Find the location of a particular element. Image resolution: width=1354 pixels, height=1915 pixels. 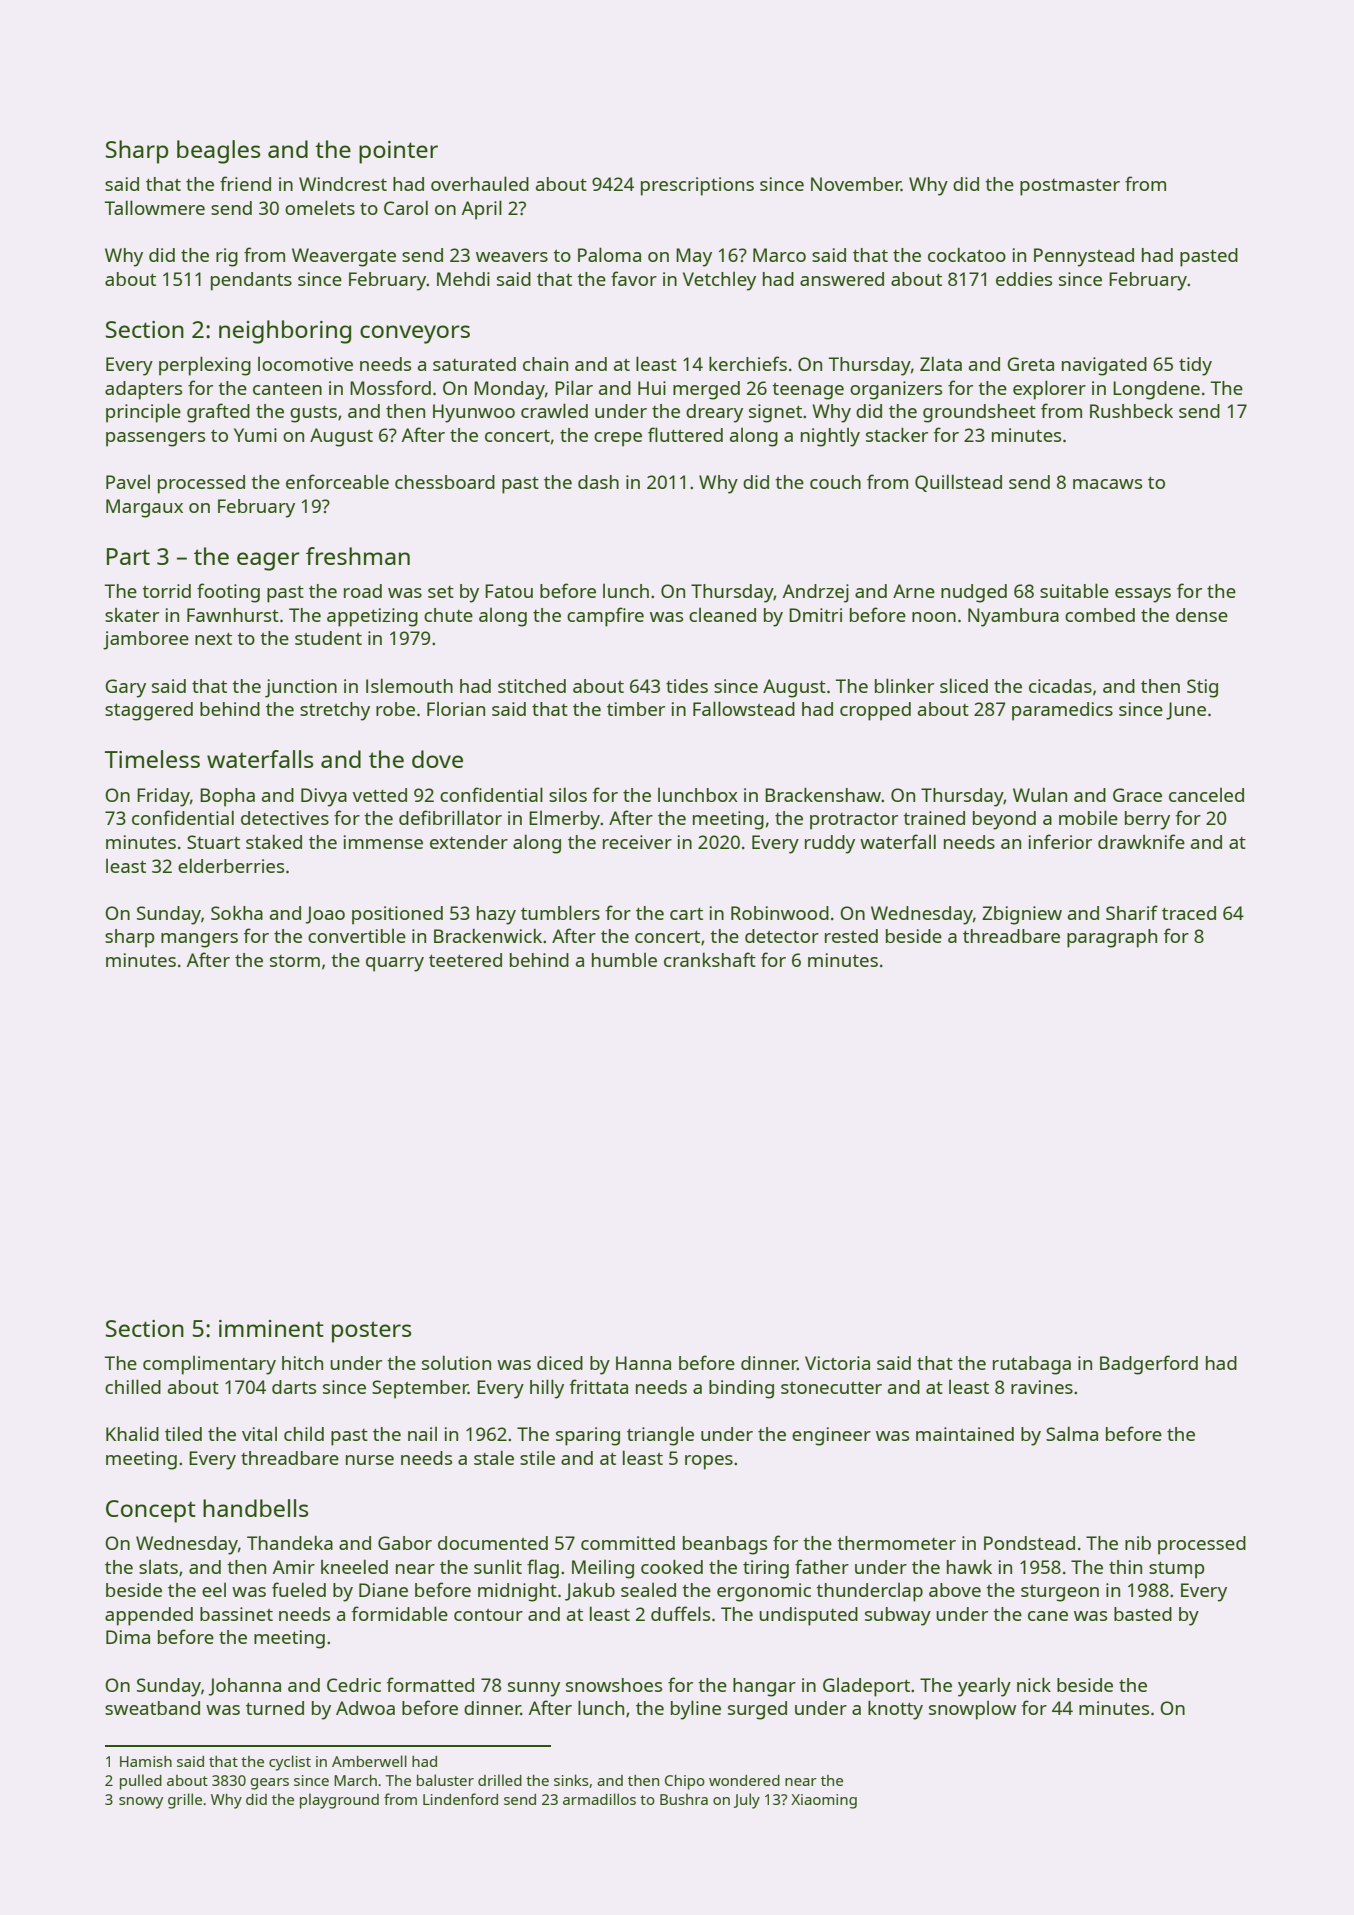

turned is located at coordinates (275, 1708).
